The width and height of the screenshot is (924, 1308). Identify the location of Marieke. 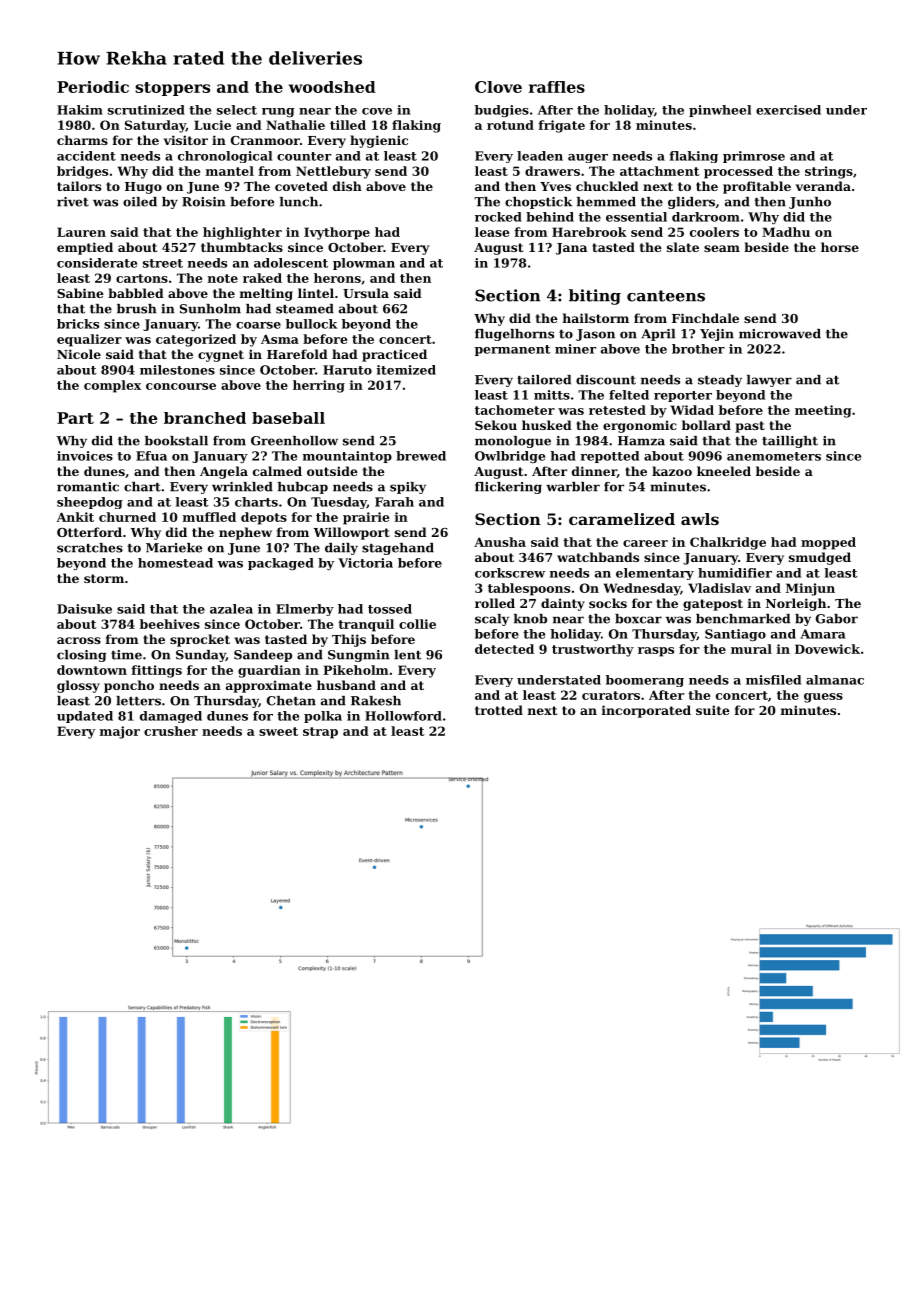
(174, 548).
